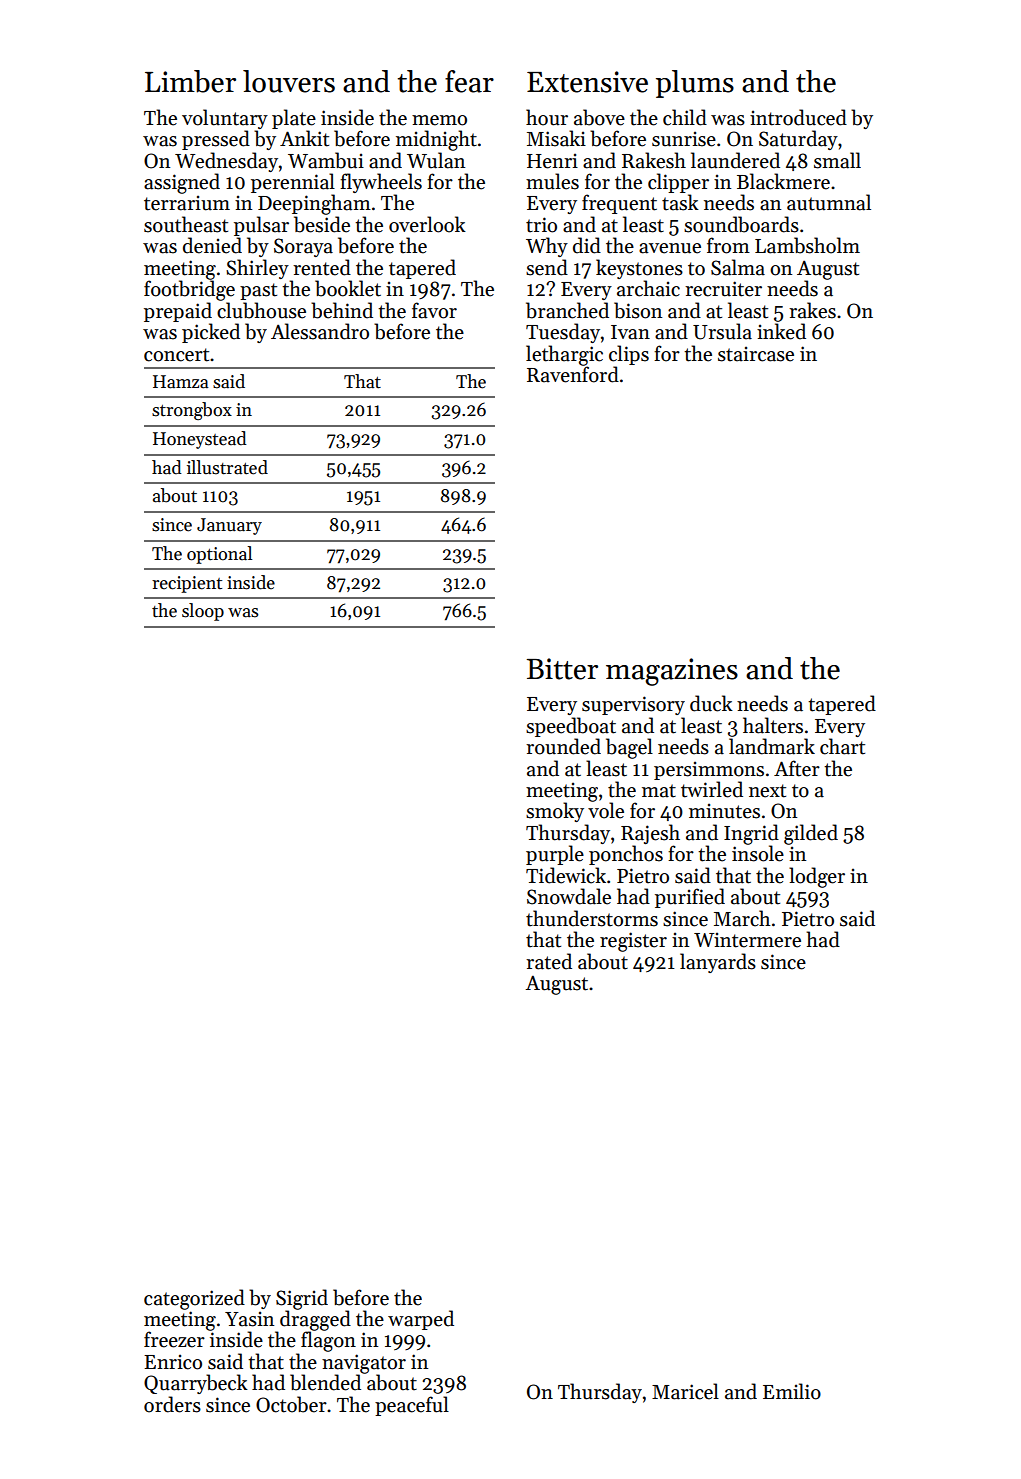  Describe the element at coordinates (225, 119) in the screenshot. I see `voluntary` at that location.
